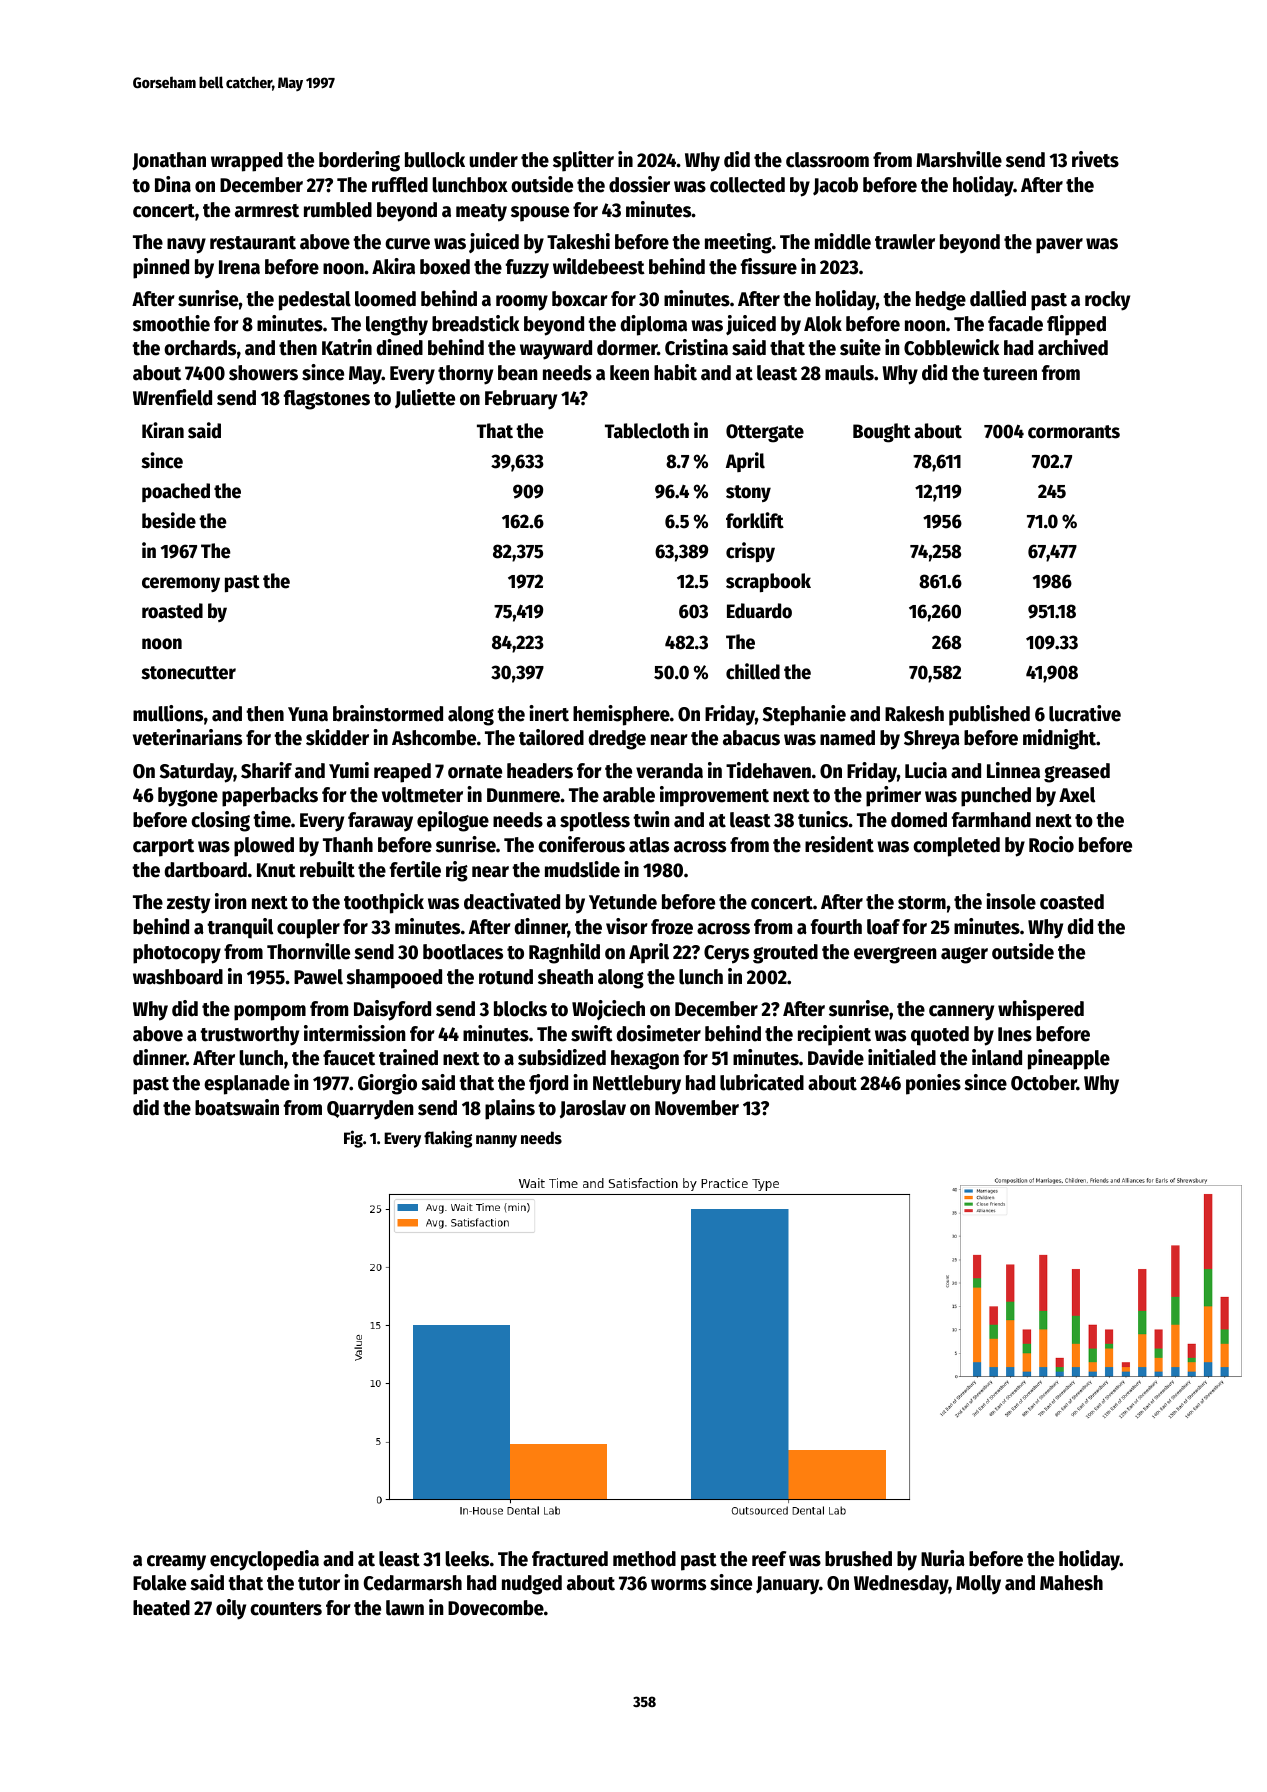 This page has width=1267, height=1792. Describe the element at coordinates (527, 269) in the page. I see `fuzzy` at that location.
